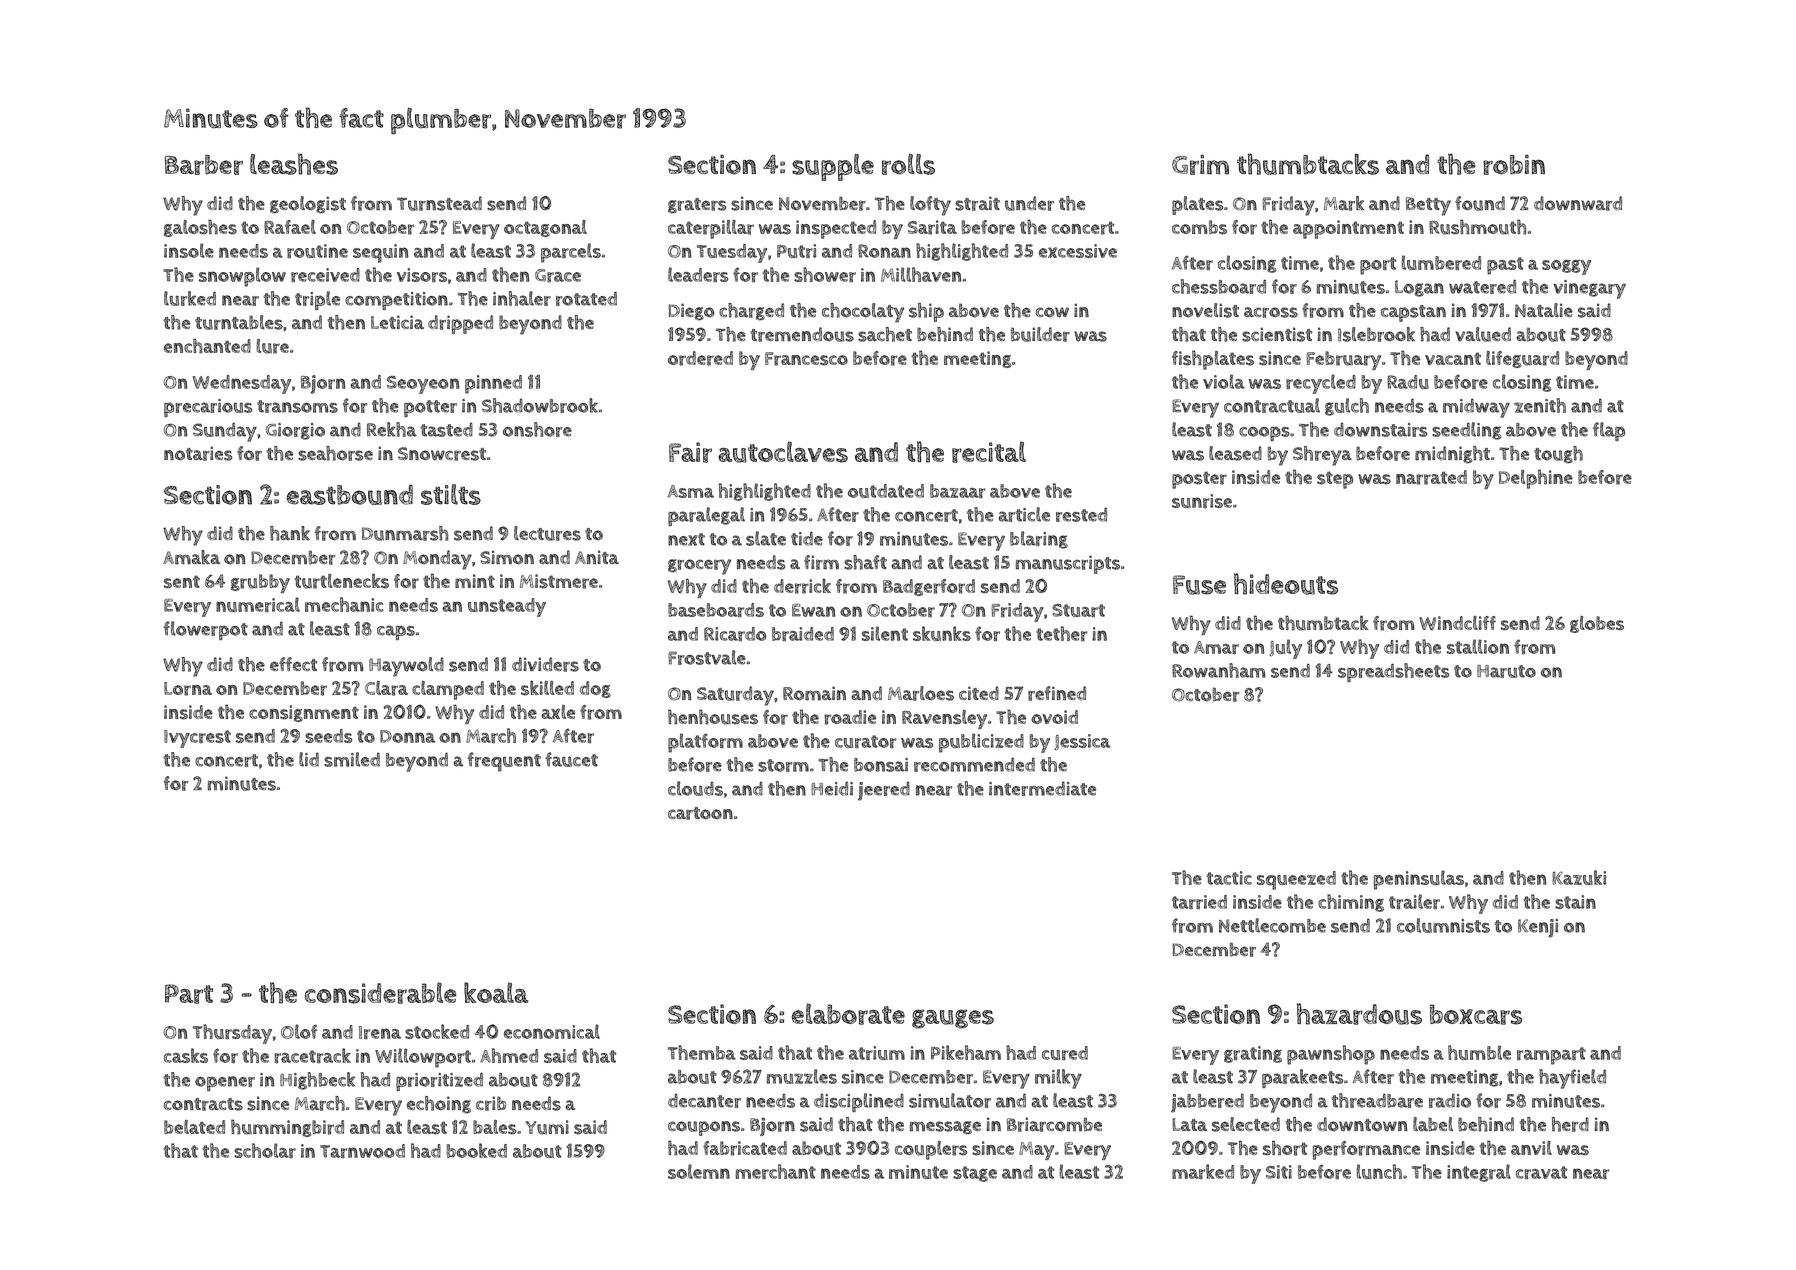  What do you see at coordinates (294, 164) in the page?
I see `leashes` at bounding box center [294, 164].
